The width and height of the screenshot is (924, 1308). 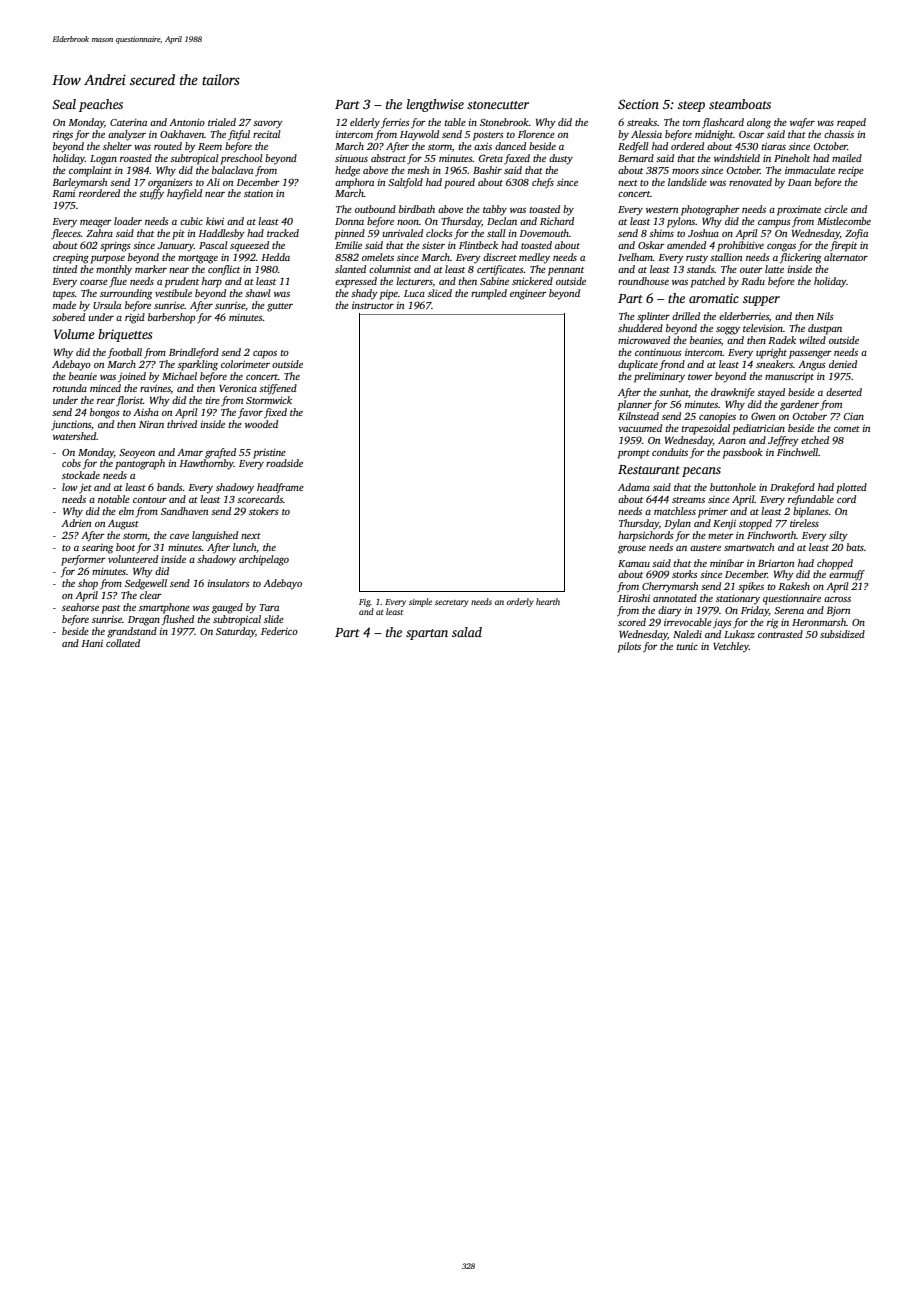 I want to click on Drakeford, so click(x=792, y=488).
